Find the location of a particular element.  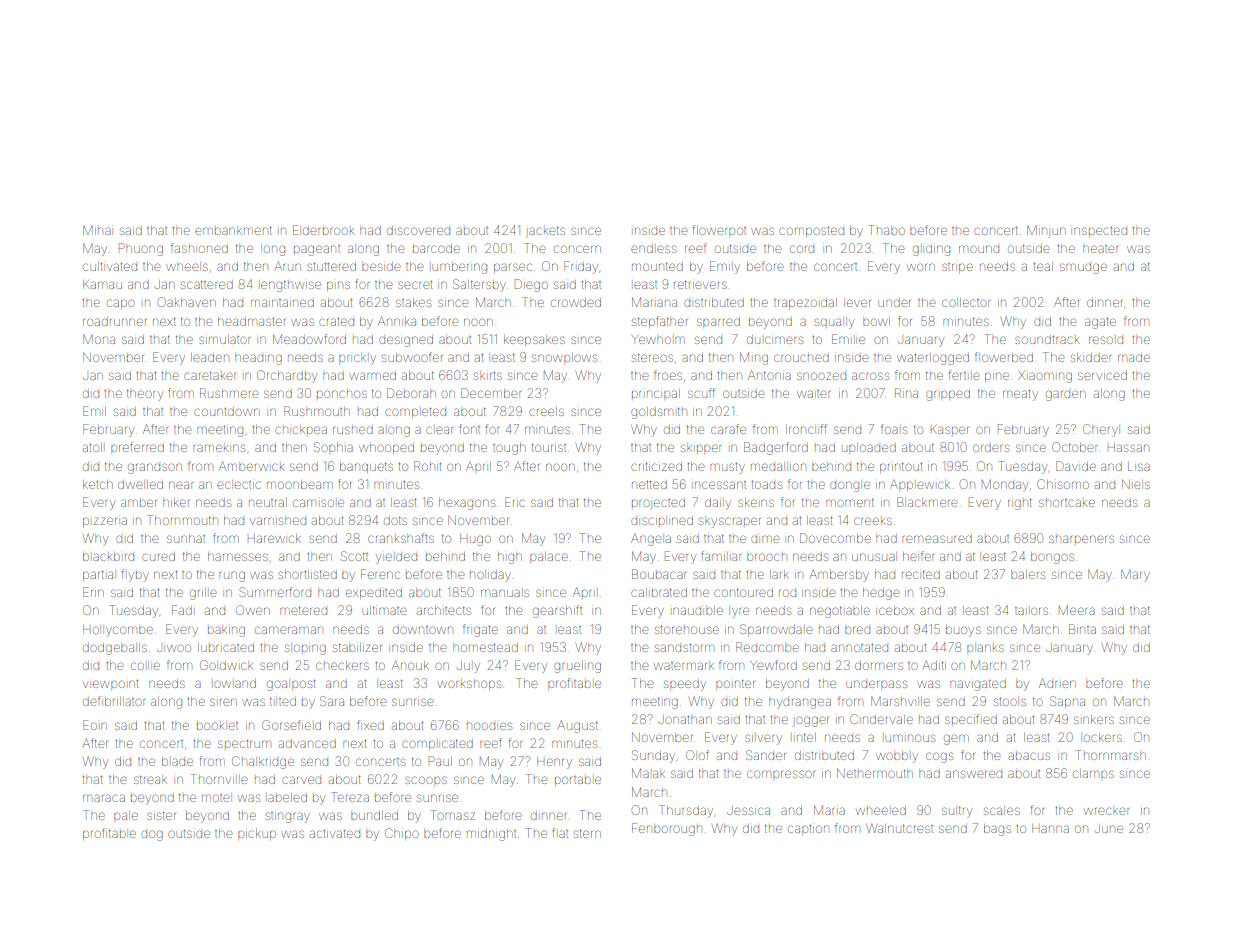

Mihai is located at coordinates (97, 230).
